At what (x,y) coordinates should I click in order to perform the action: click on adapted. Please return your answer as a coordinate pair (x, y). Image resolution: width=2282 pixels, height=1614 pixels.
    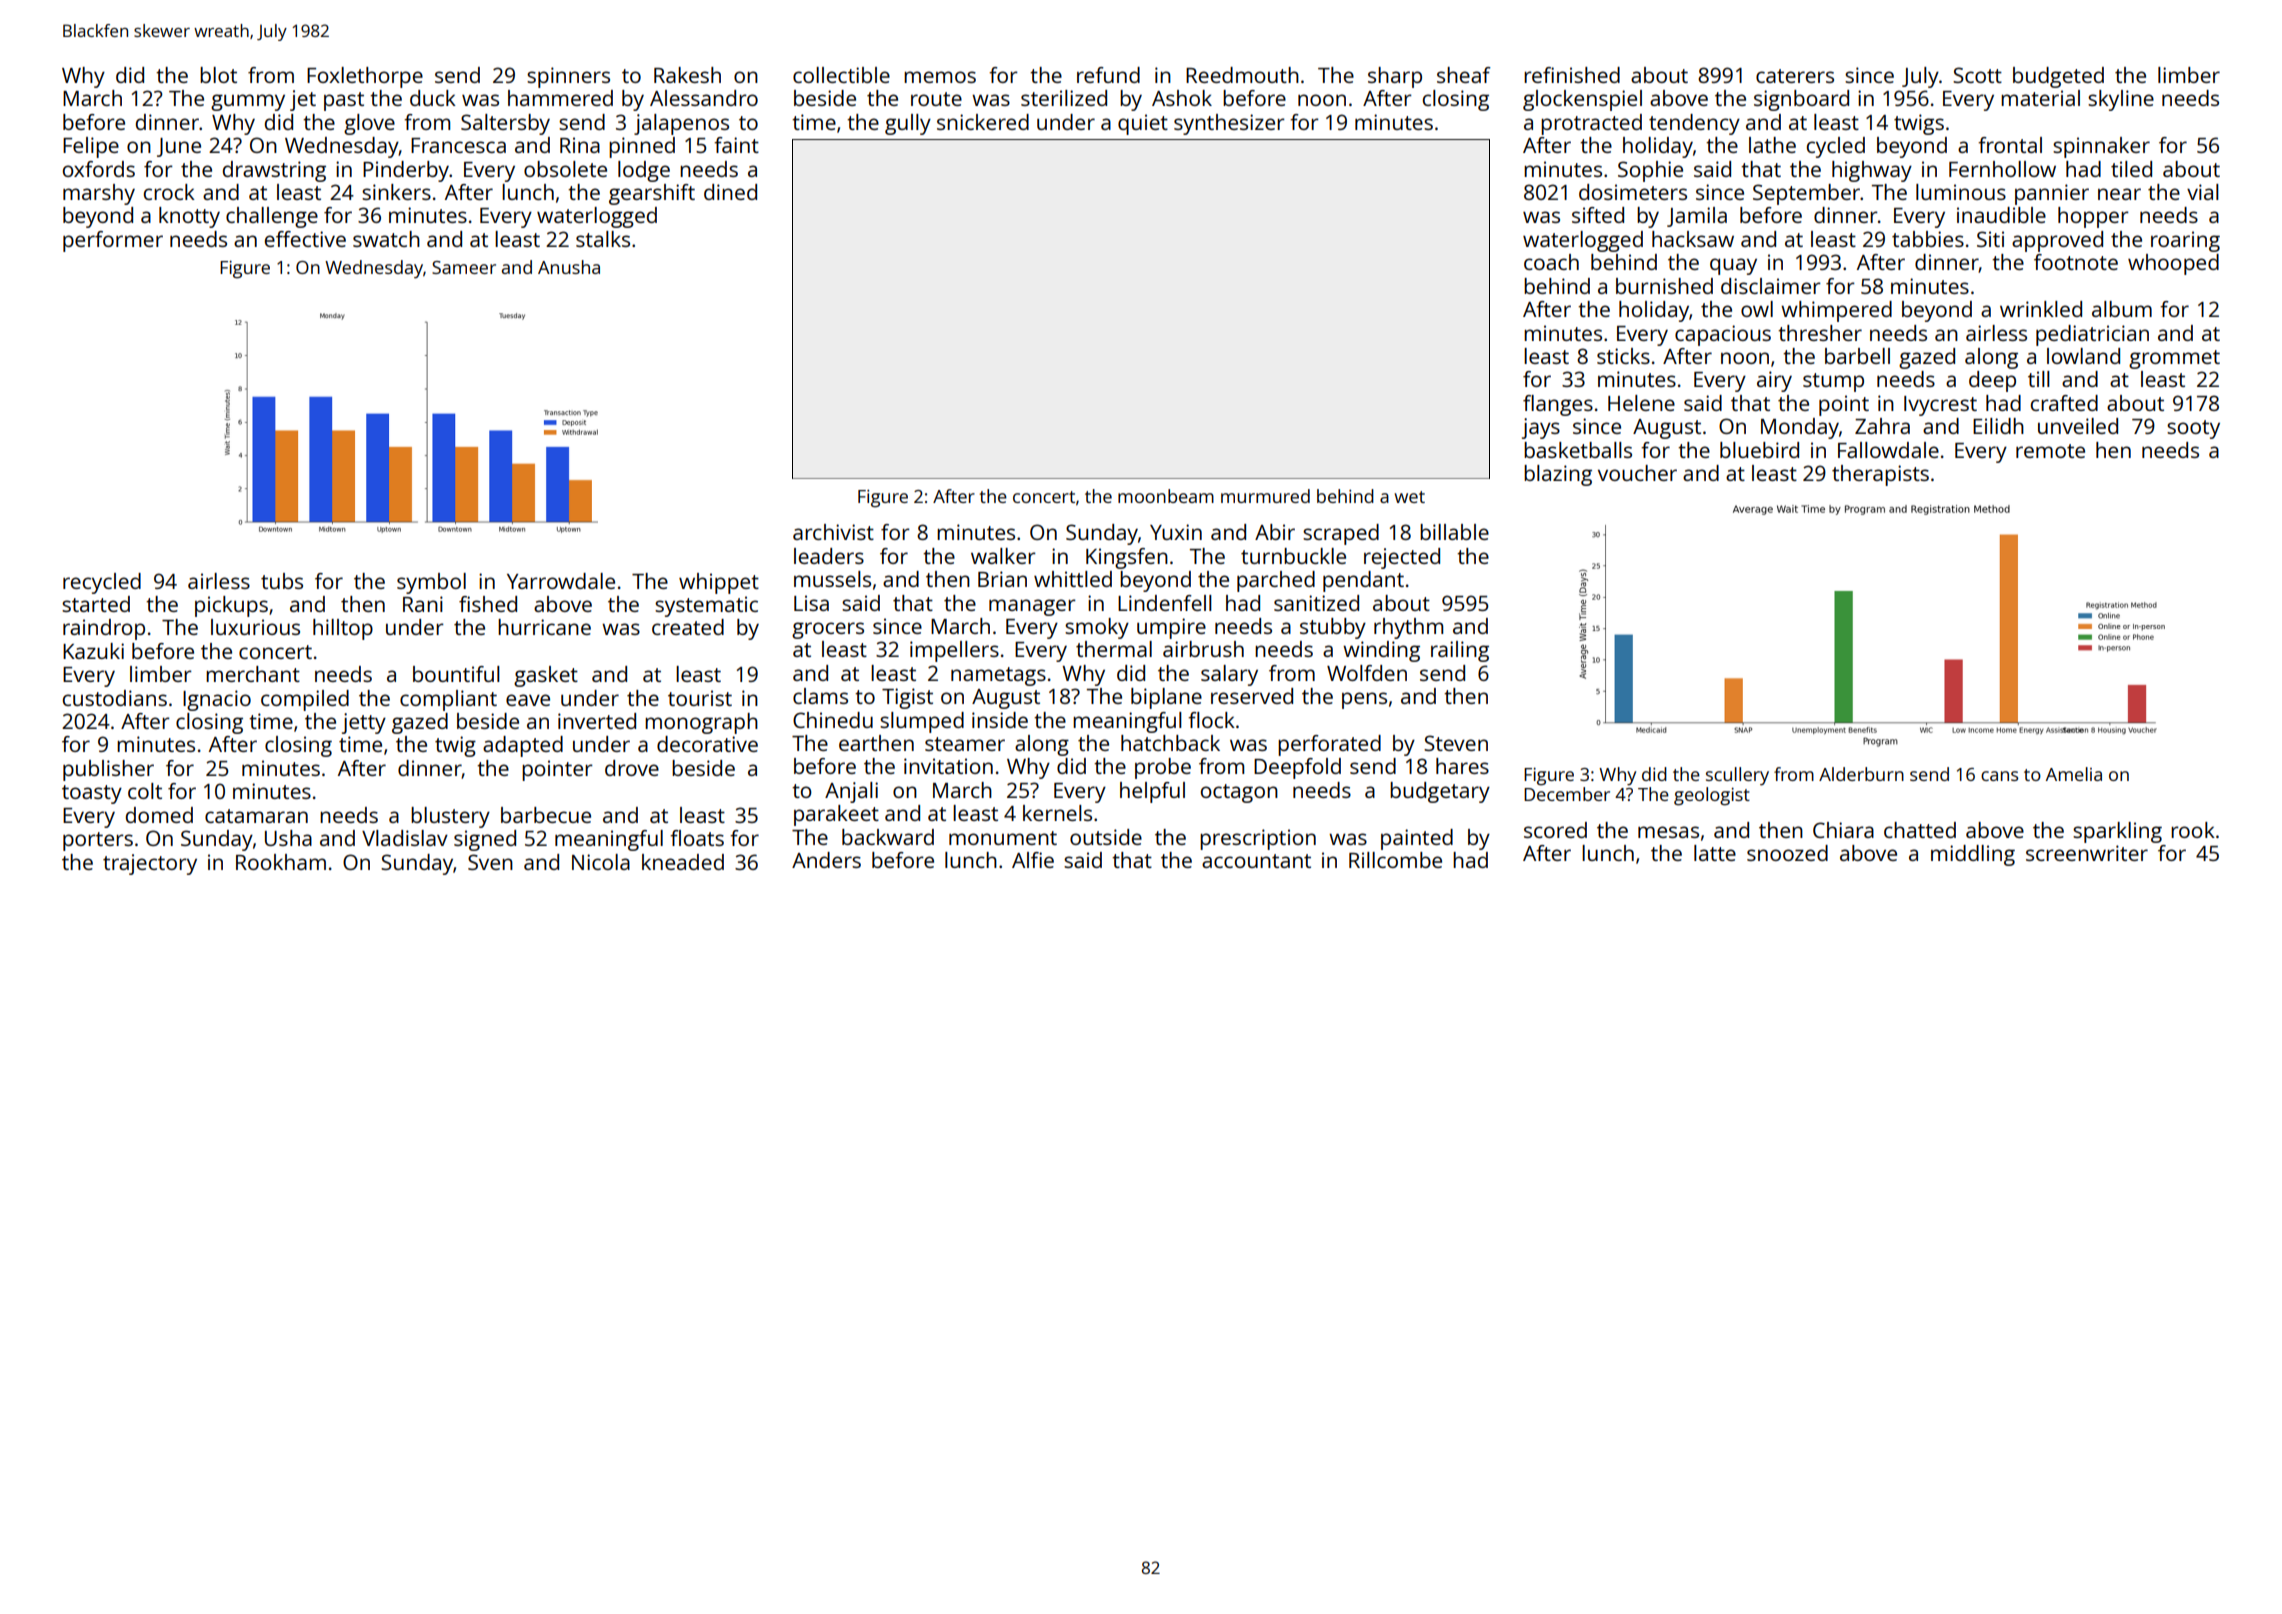
    Looking at the image, I should click on (523, 746).
